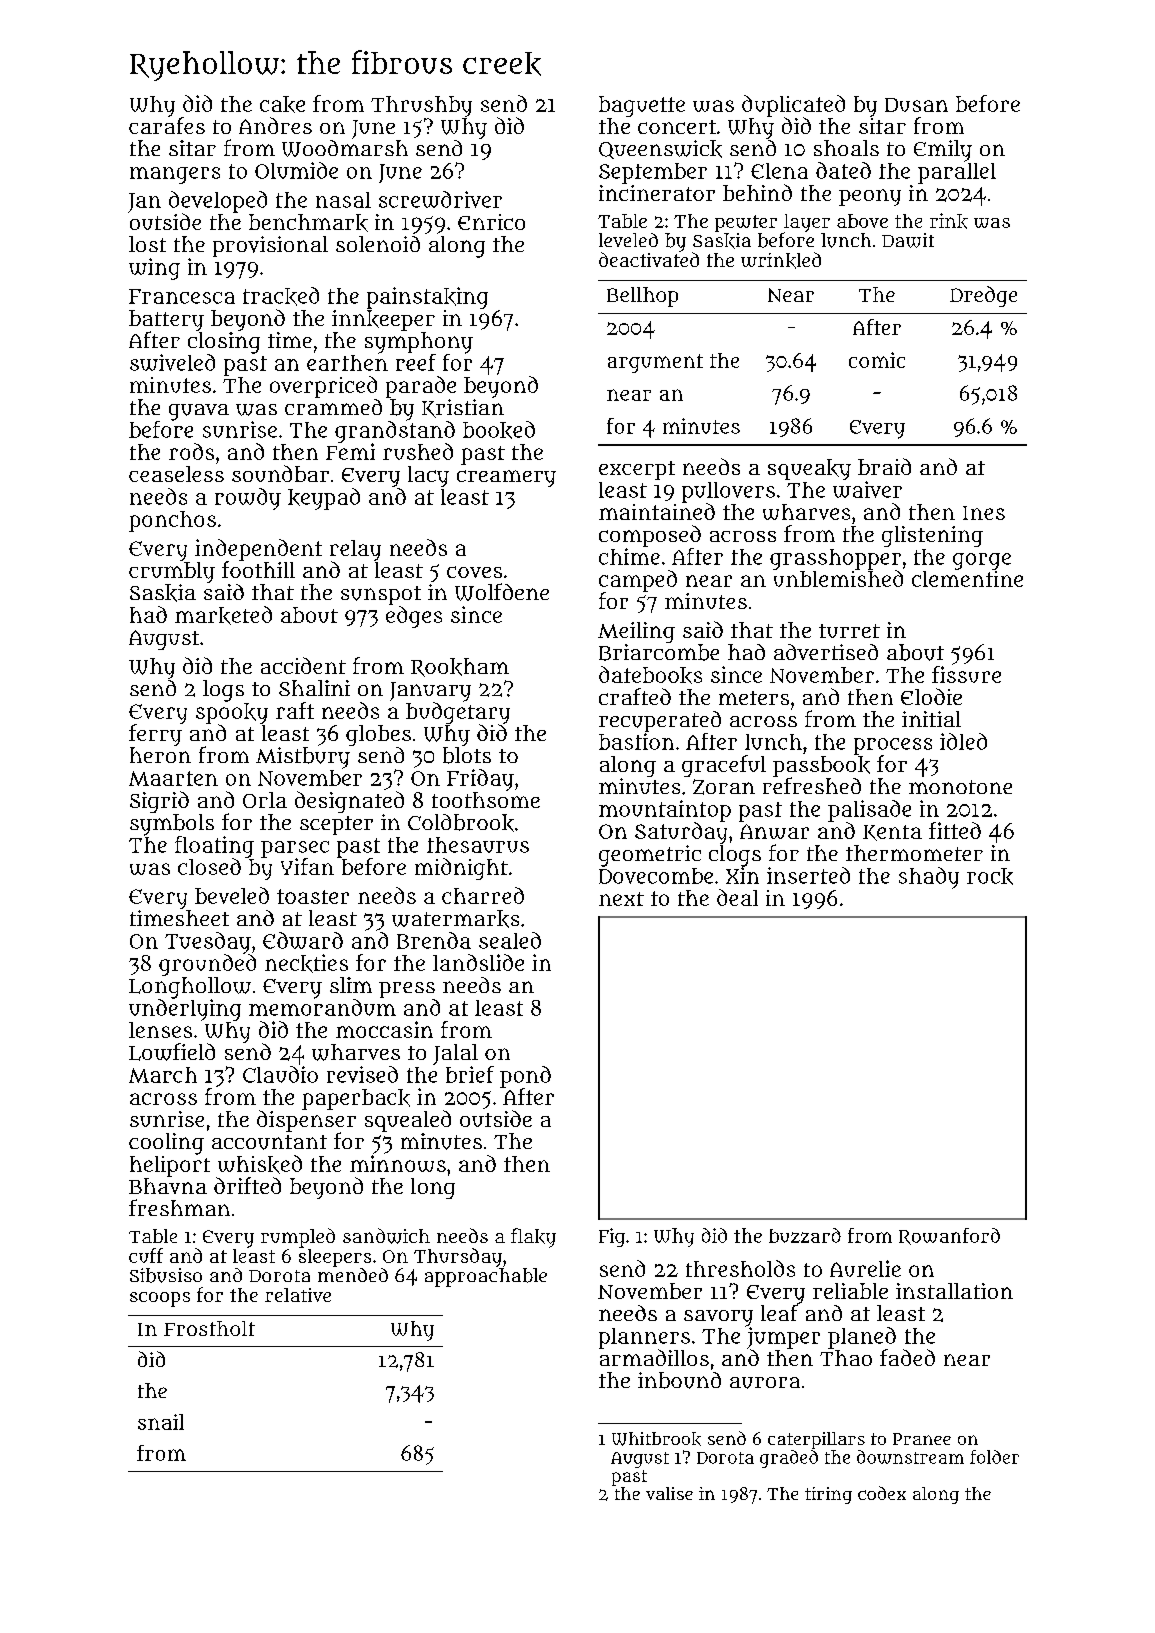  What do you see at coordinates (147, 244) in the screenshot?
I see `lost` at bounding box center [147, 244].
